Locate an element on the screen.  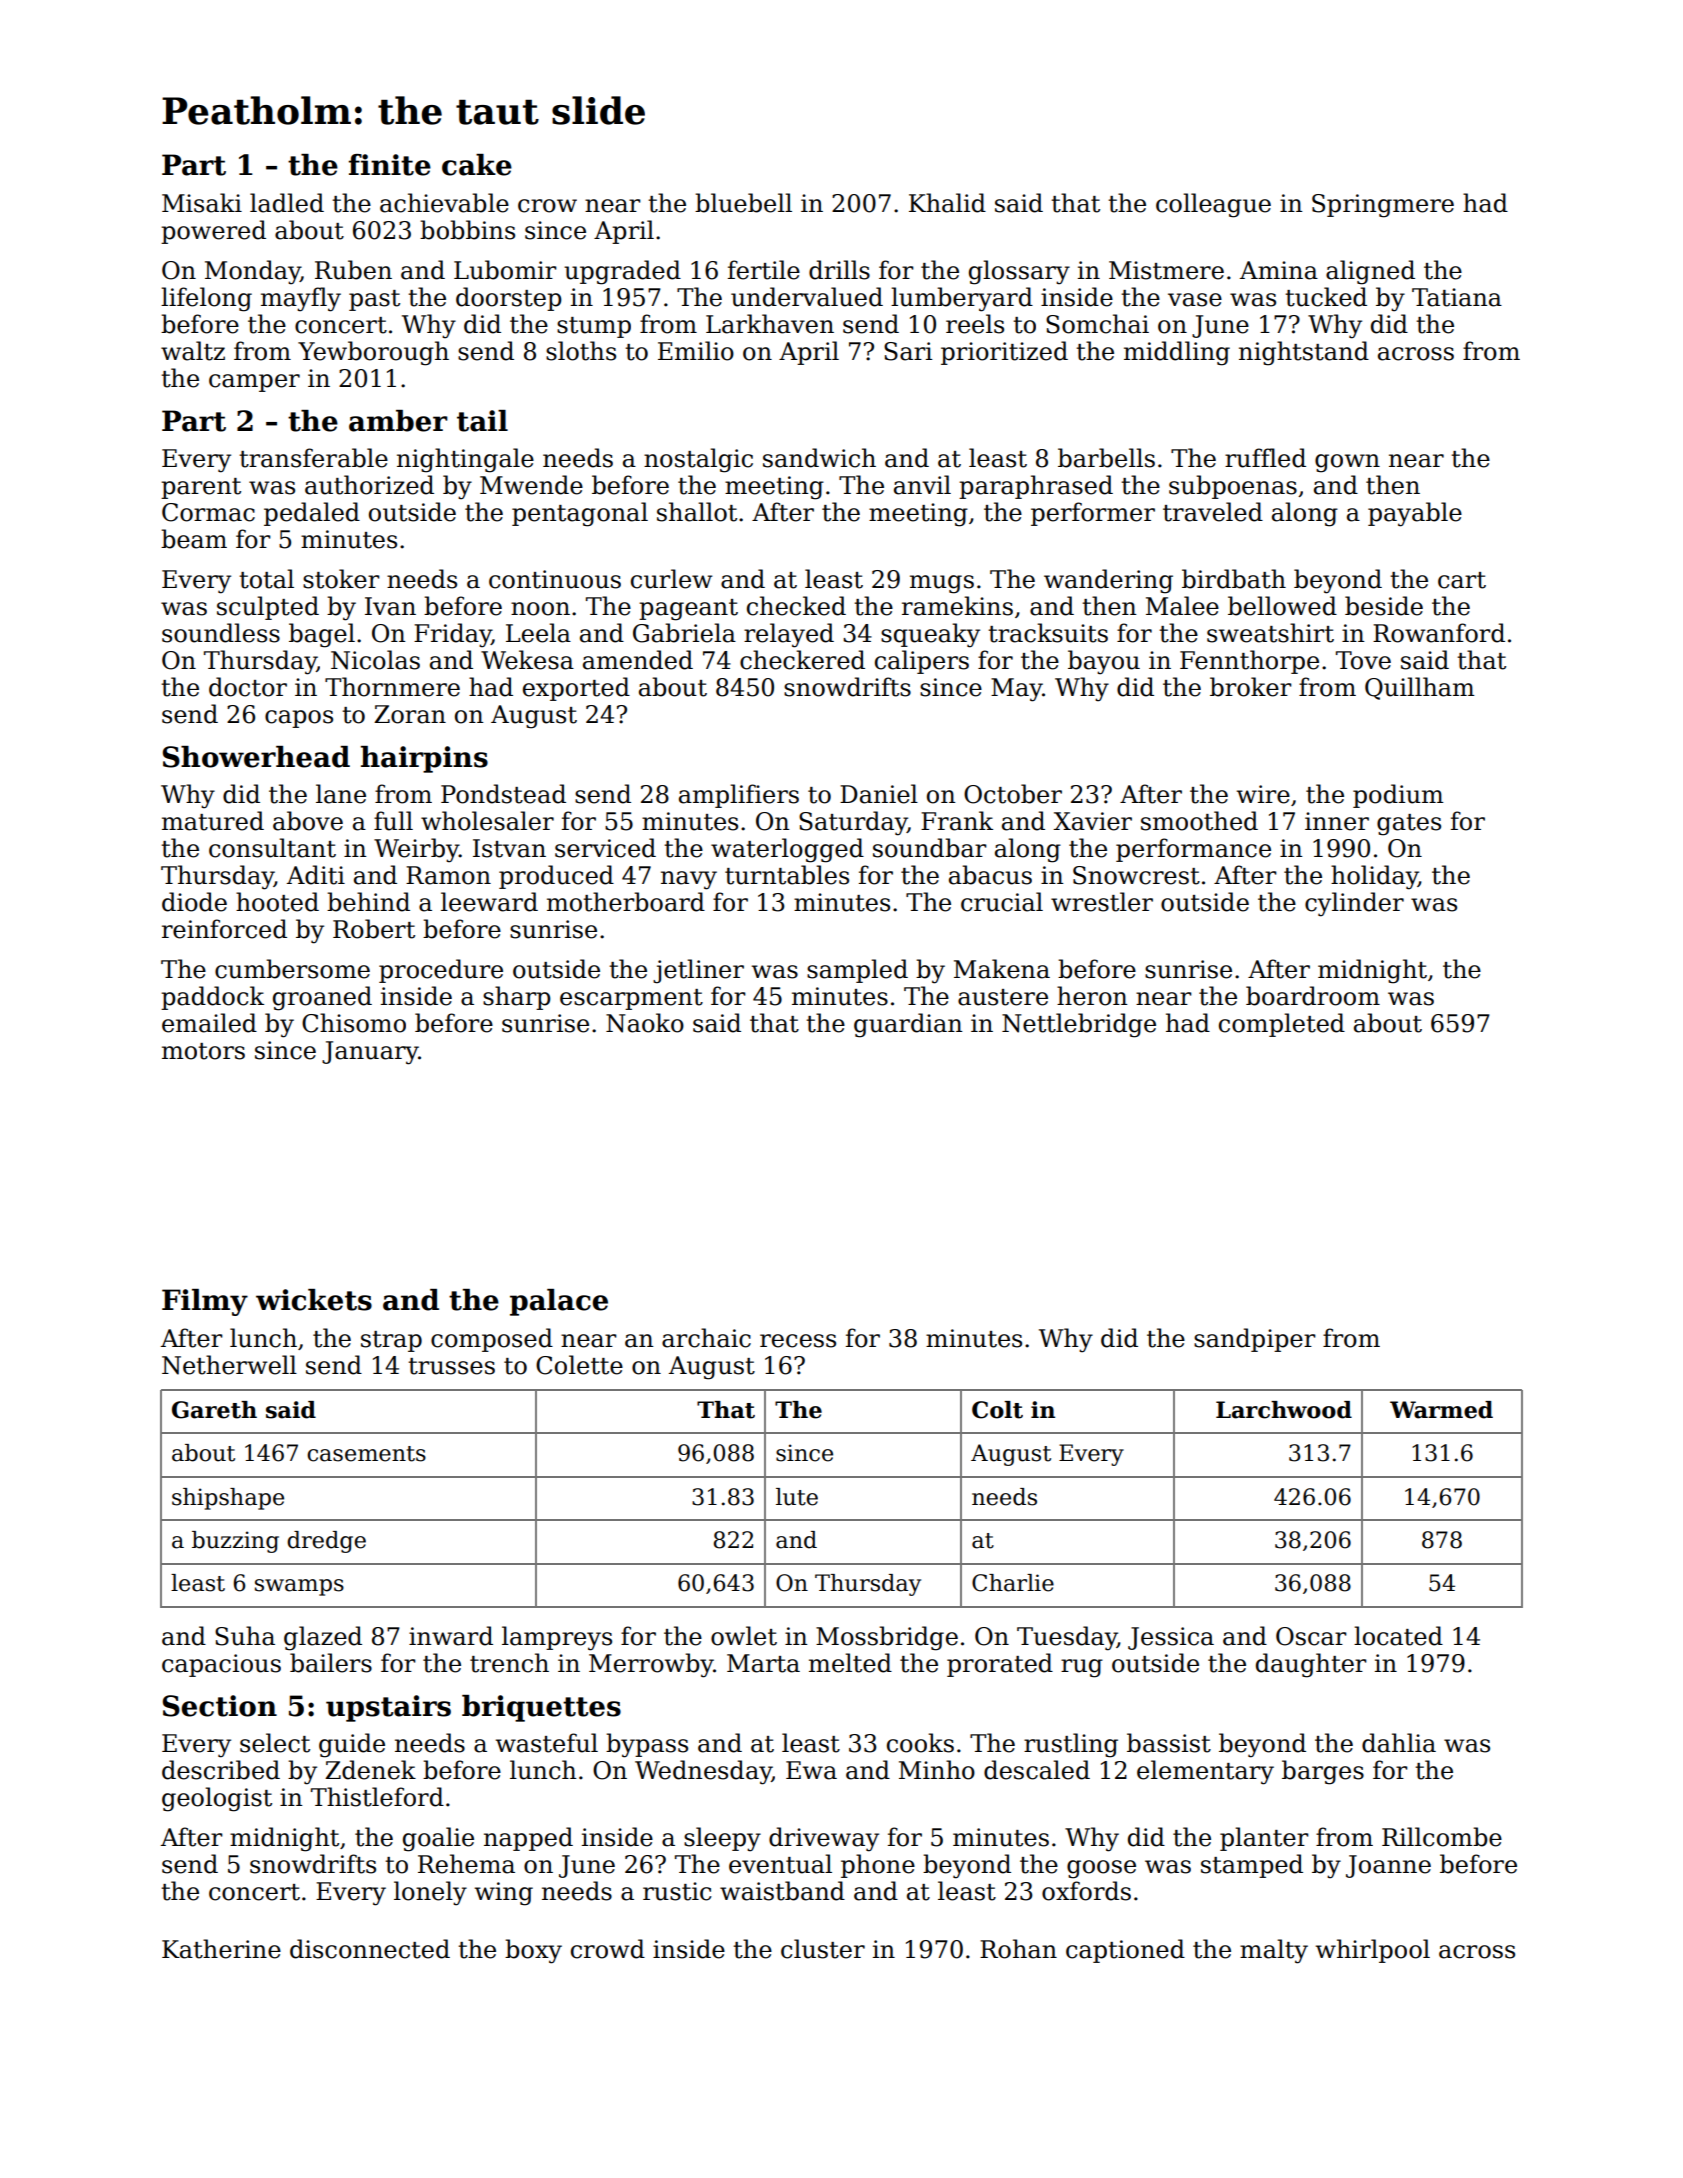
holiday is located at coordinates (1374, 877).
